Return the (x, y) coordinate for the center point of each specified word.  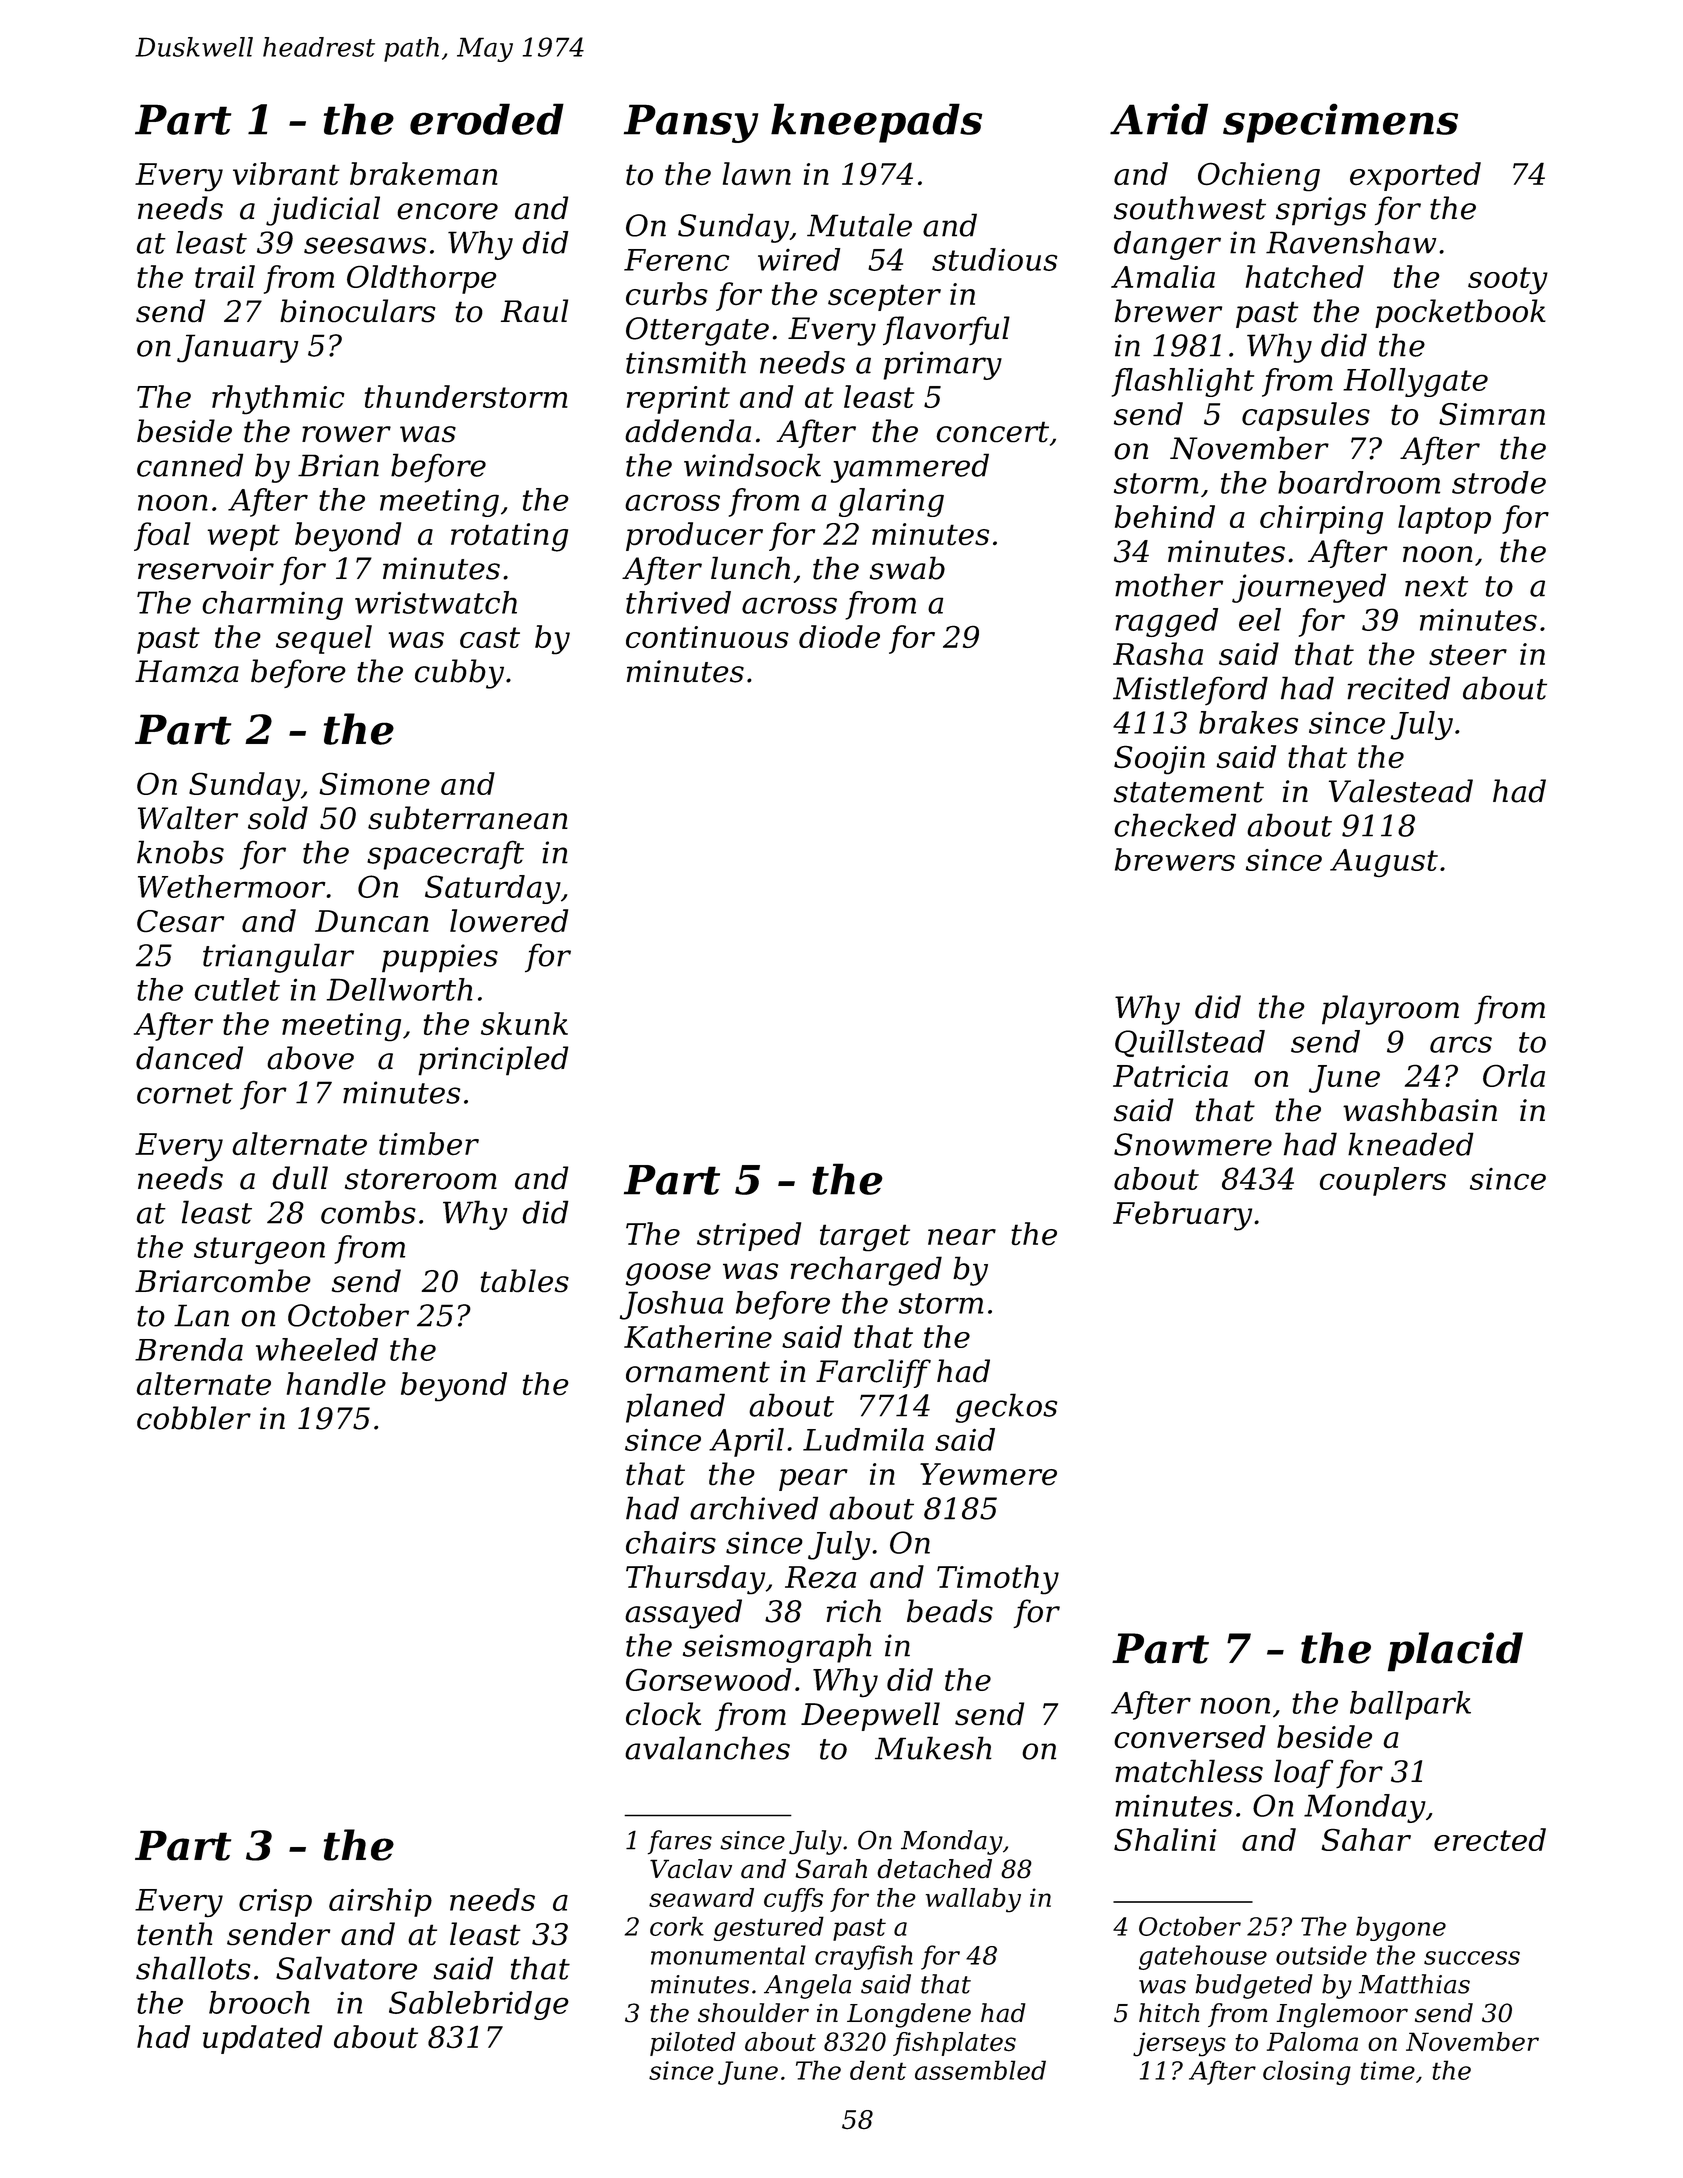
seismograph (777, 1648)
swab (907, 568)
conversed (1190, 1736)
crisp (275, 1903)
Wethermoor (232, 886)
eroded (487, 119)
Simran (1492, 414)
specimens (1340, 123)
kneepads (876, 123)
